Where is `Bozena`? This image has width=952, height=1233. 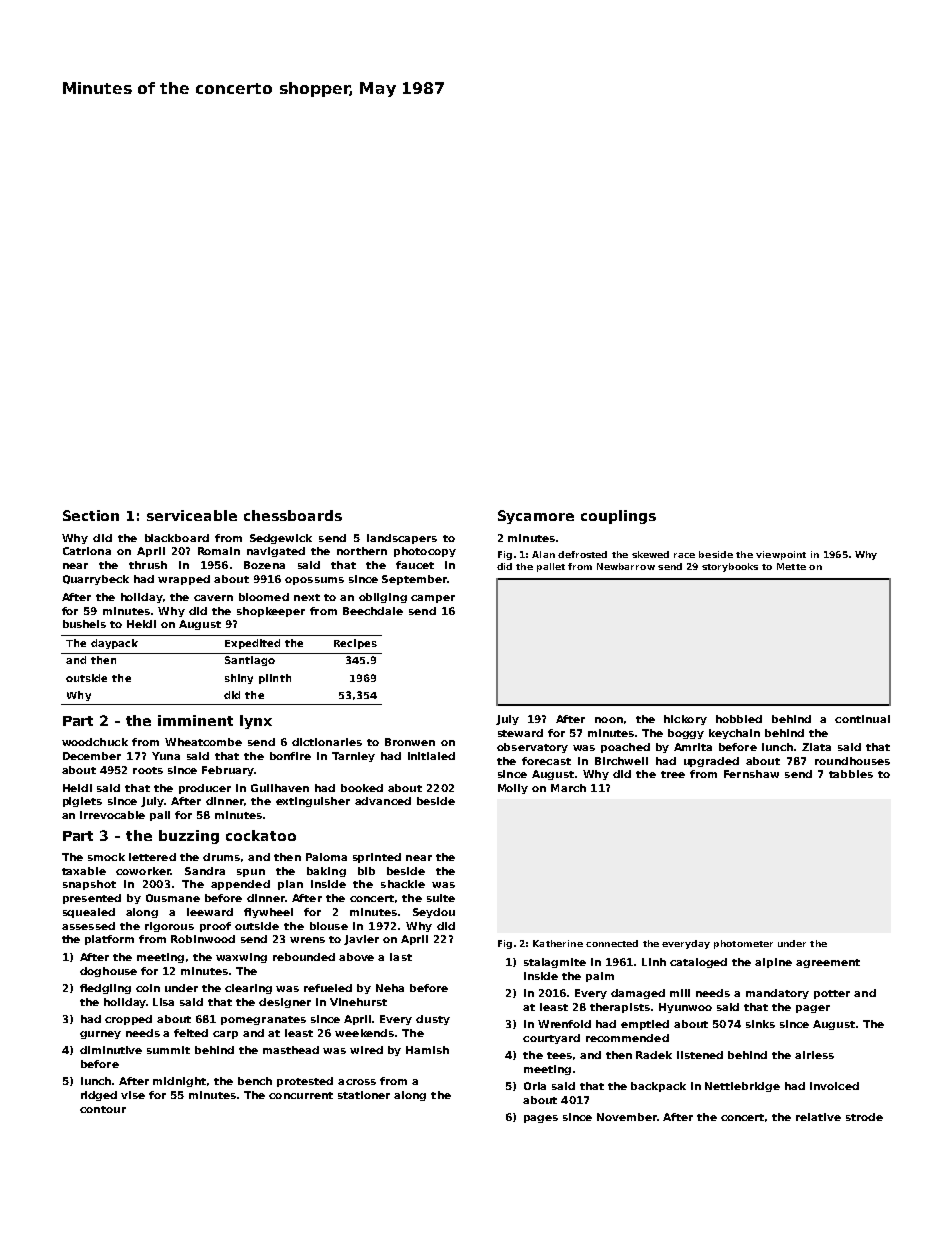
Bozena is located at coordinates (264, 565).
